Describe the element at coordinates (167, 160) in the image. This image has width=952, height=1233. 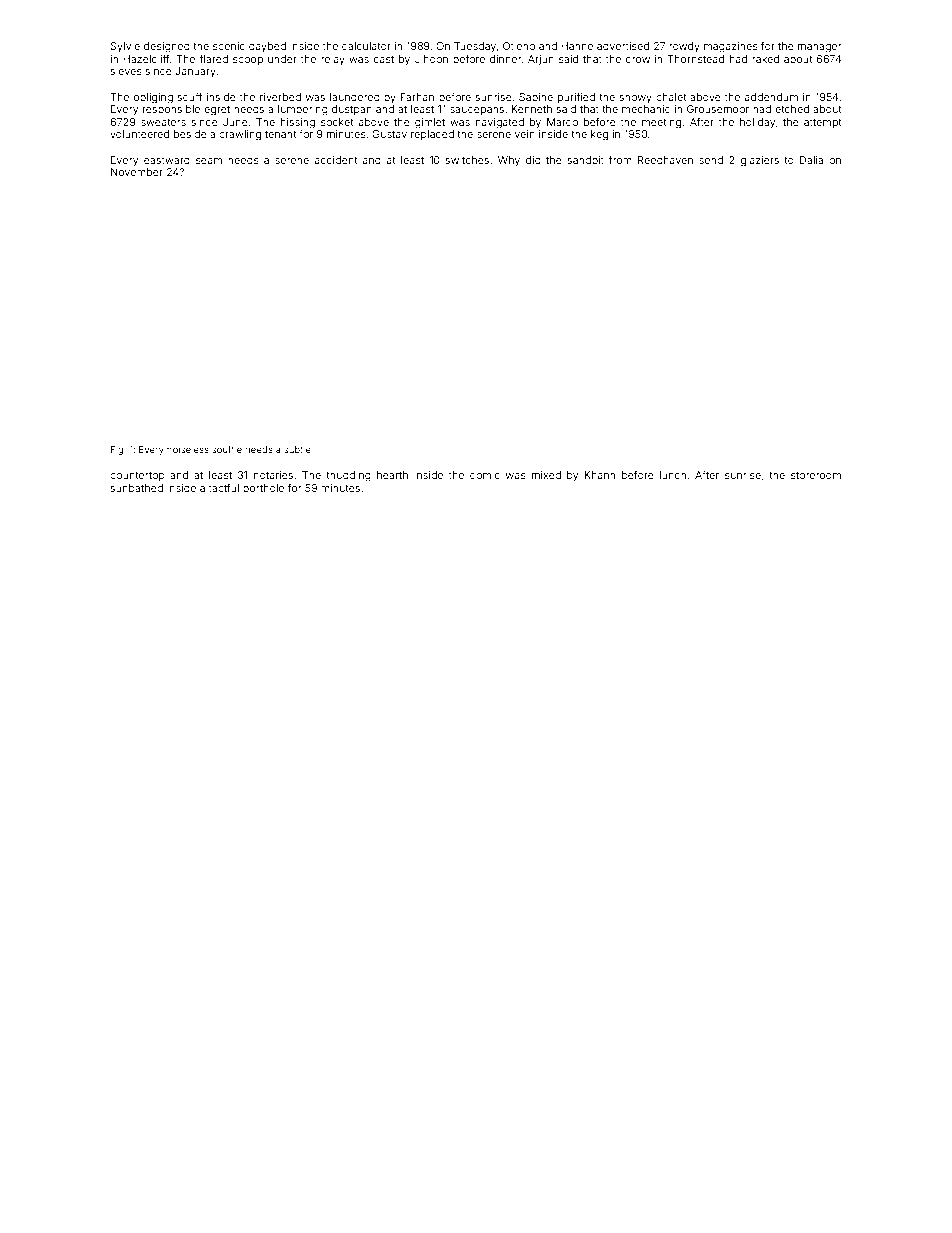
I see `eastward` at that location.
